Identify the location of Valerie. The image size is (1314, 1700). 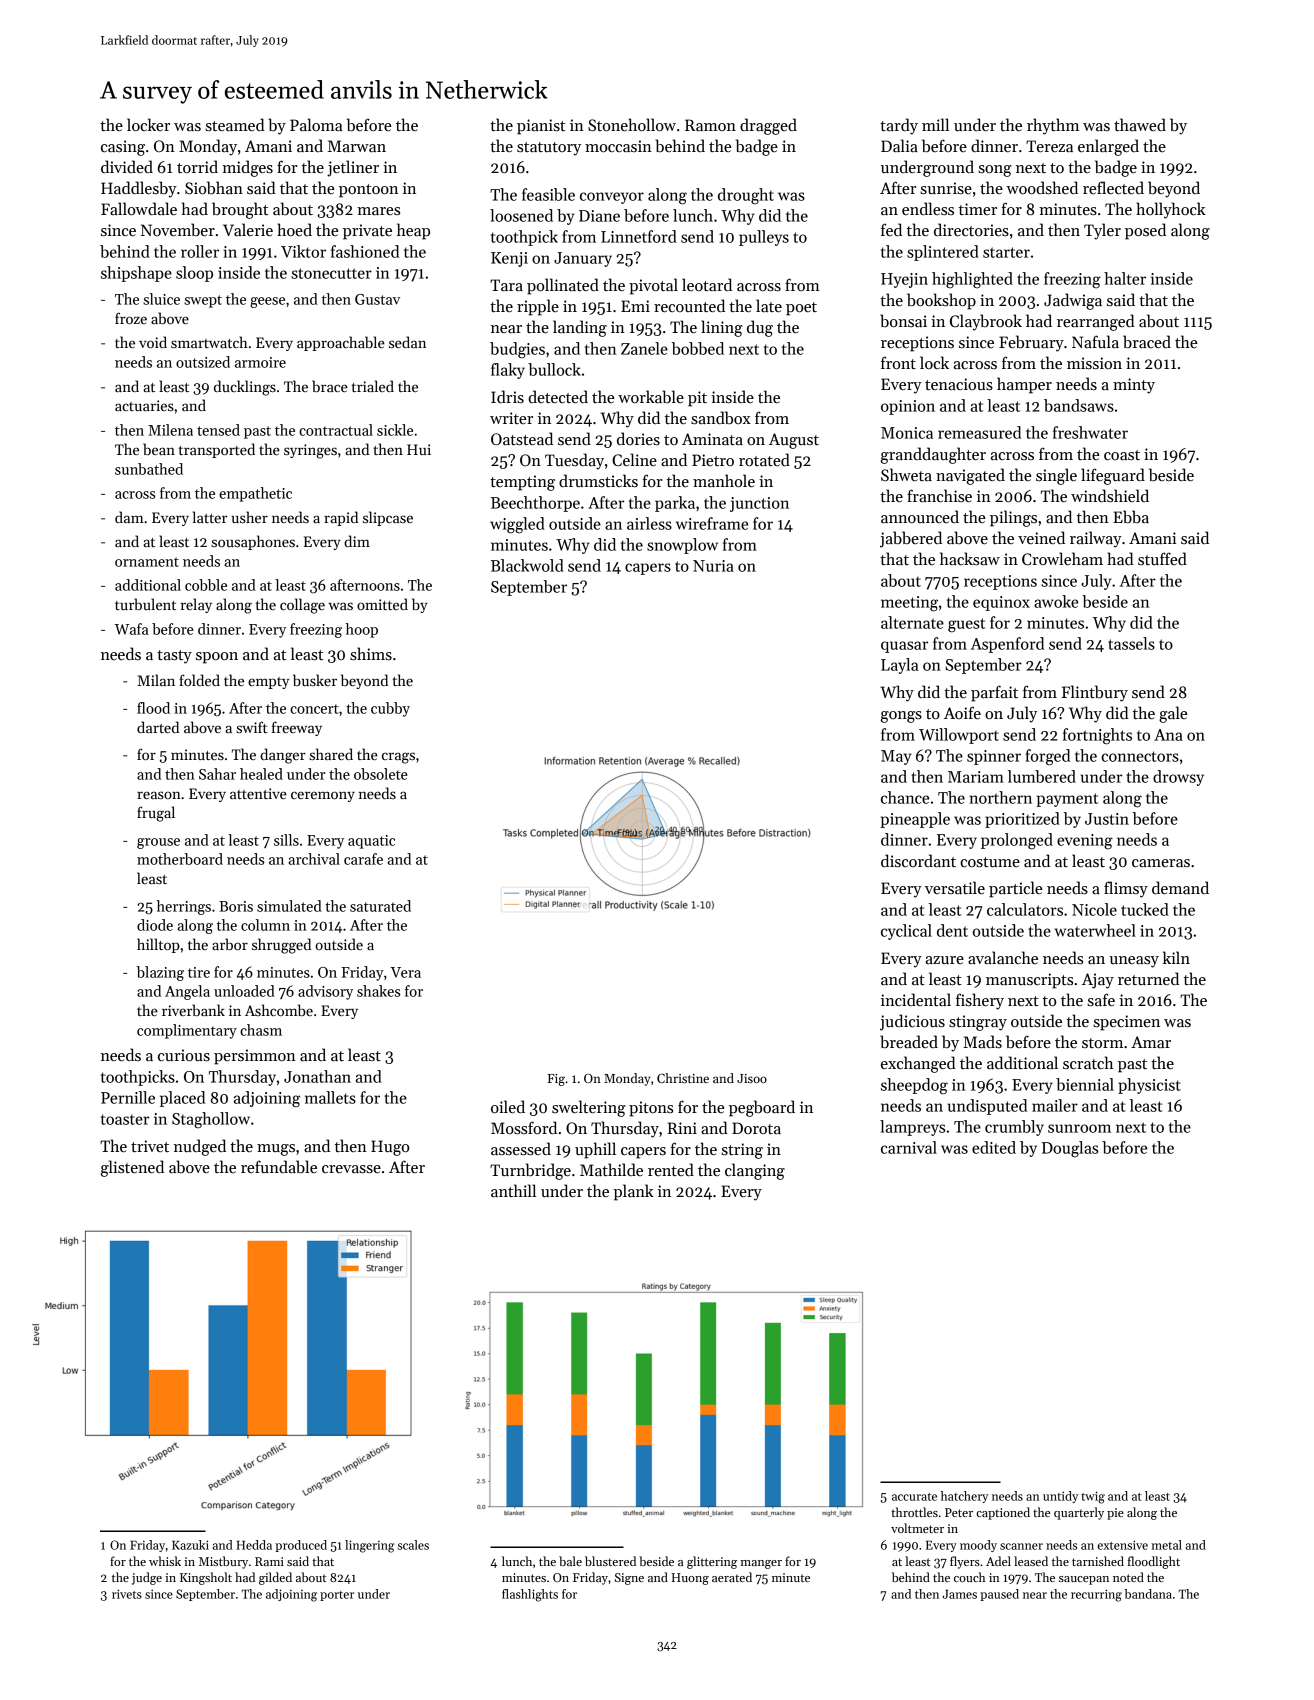
(248, 230).
